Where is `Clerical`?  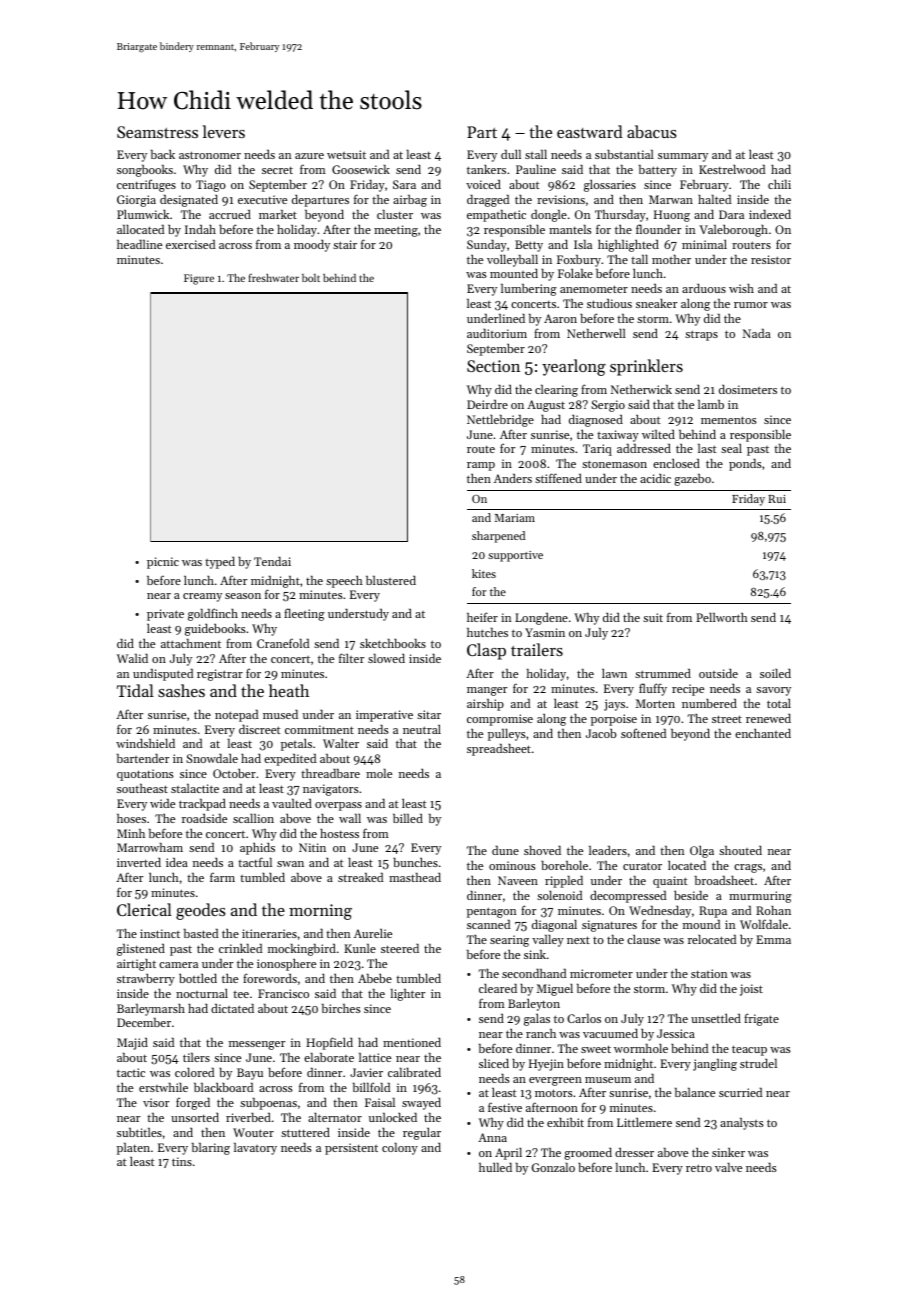
Clerical is located at coordinates (144, 909).
